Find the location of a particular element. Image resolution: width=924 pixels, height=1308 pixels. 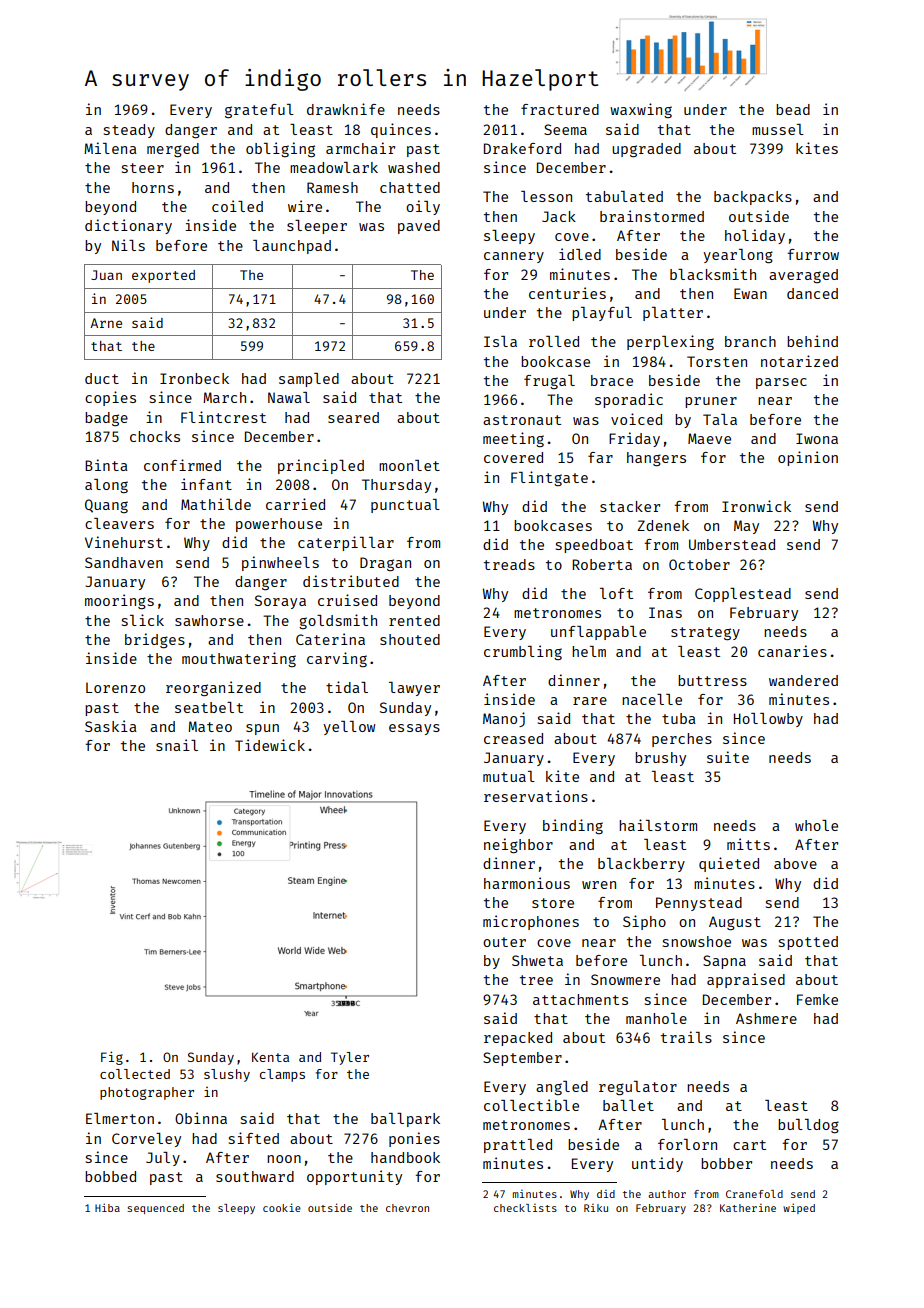

punctual is located at coordinates (405, 506).
